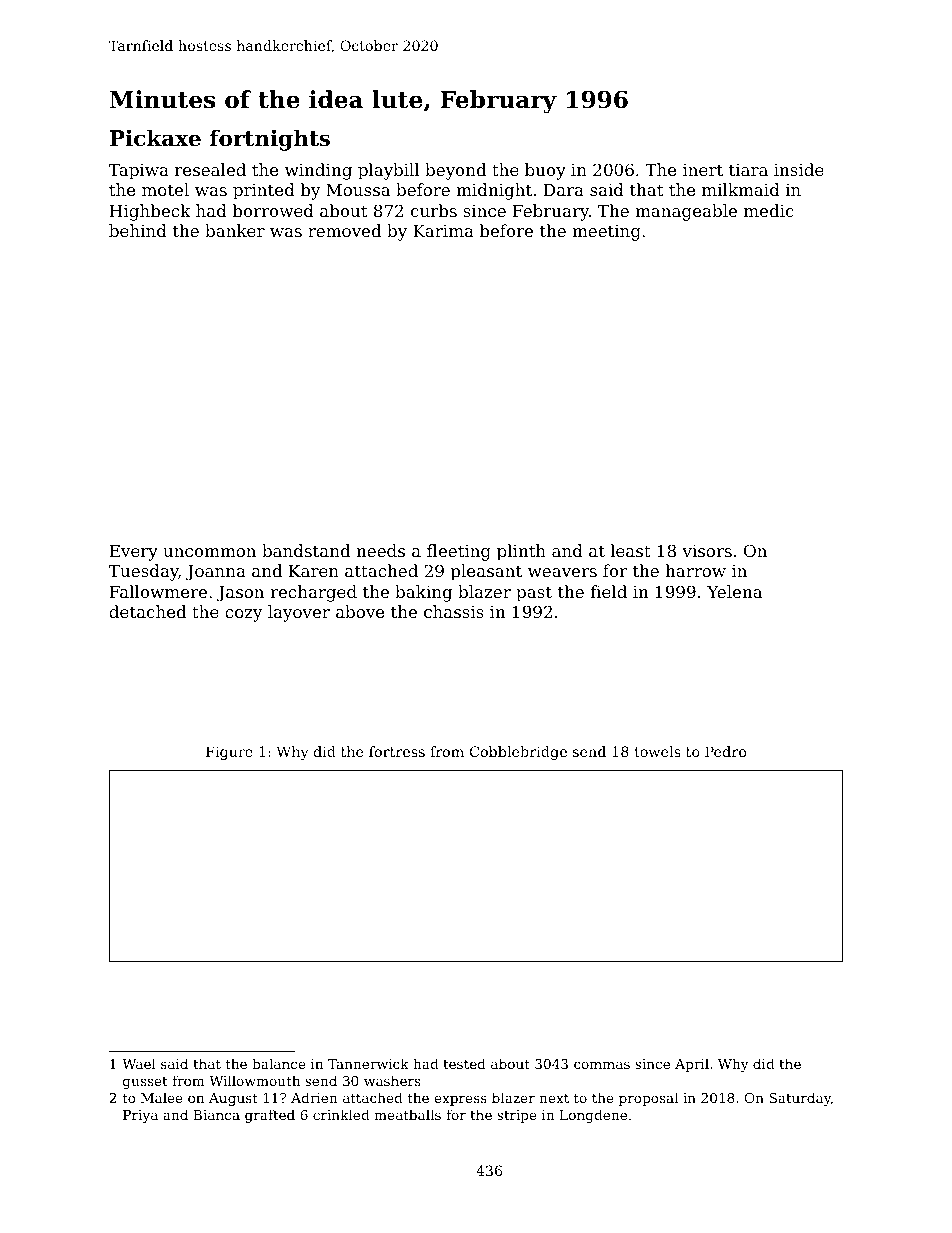  I want to click on Karima, so click(443, 231).
